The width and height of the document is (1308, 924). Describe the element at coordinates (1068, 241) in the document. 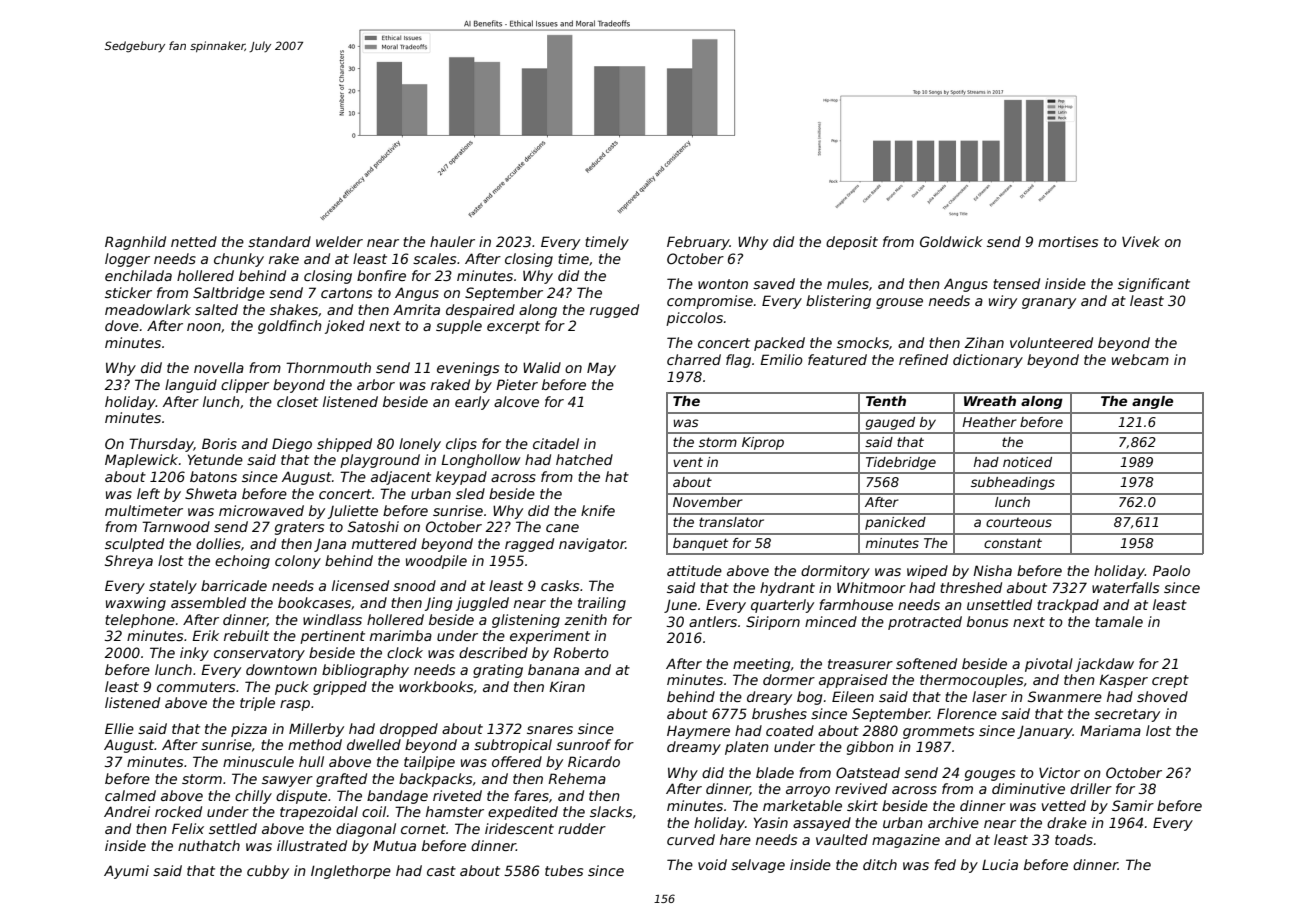

I see `mortises` at that location.
